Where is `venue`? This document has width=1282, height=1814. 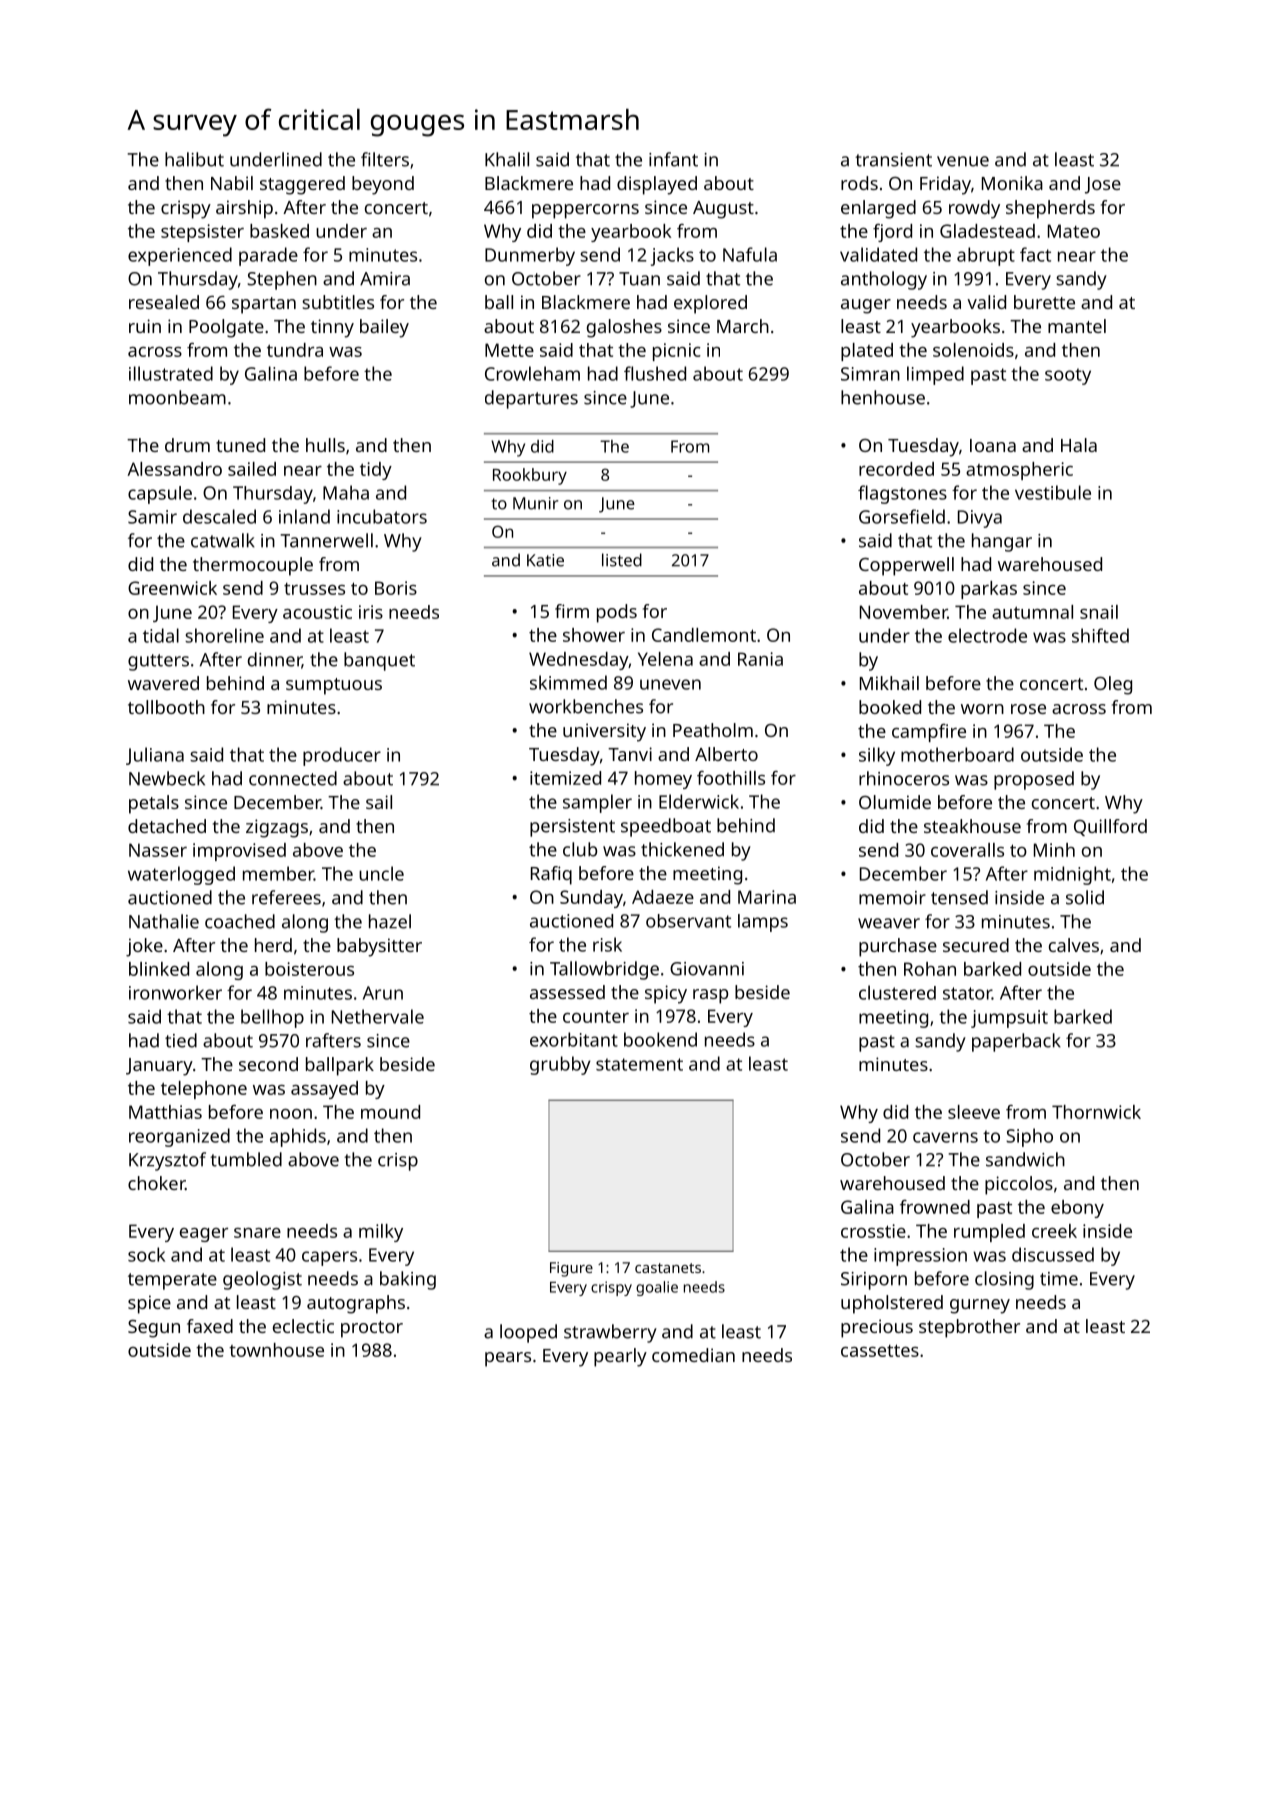 venue is located at coordinates (963, 161).
